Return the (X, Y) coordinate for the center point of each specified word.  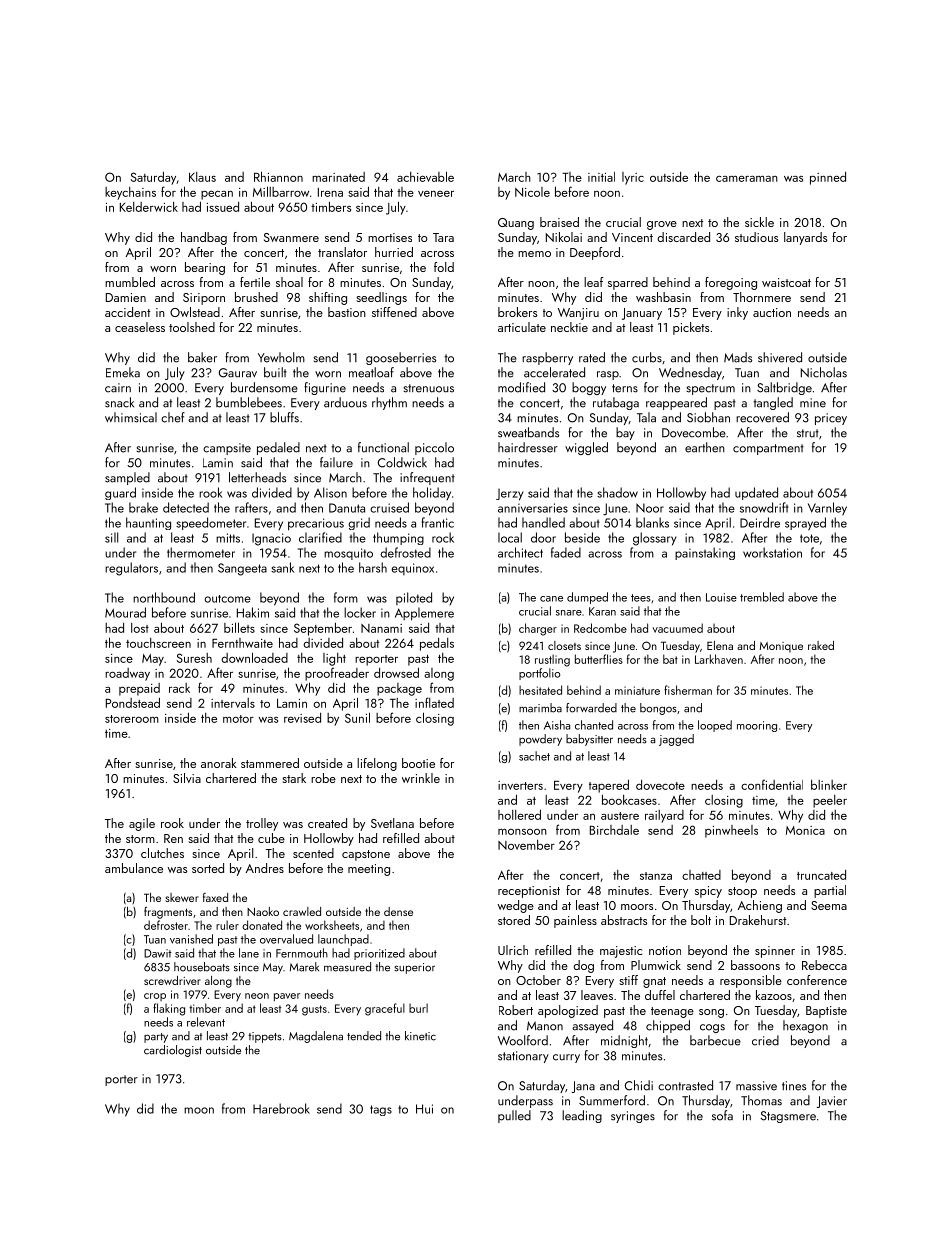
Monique (781, 647)
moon (199, 1110)
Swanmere (291, 237)
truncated (821, 875)
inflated (434, 702)
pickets (691, 328)
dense (398, 911)
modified (521, 387)
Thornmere (762, 297)
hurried (394, 252)
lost (140, 628)
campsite (227, 449)
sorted (208, 868)
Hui (424, 1109)
